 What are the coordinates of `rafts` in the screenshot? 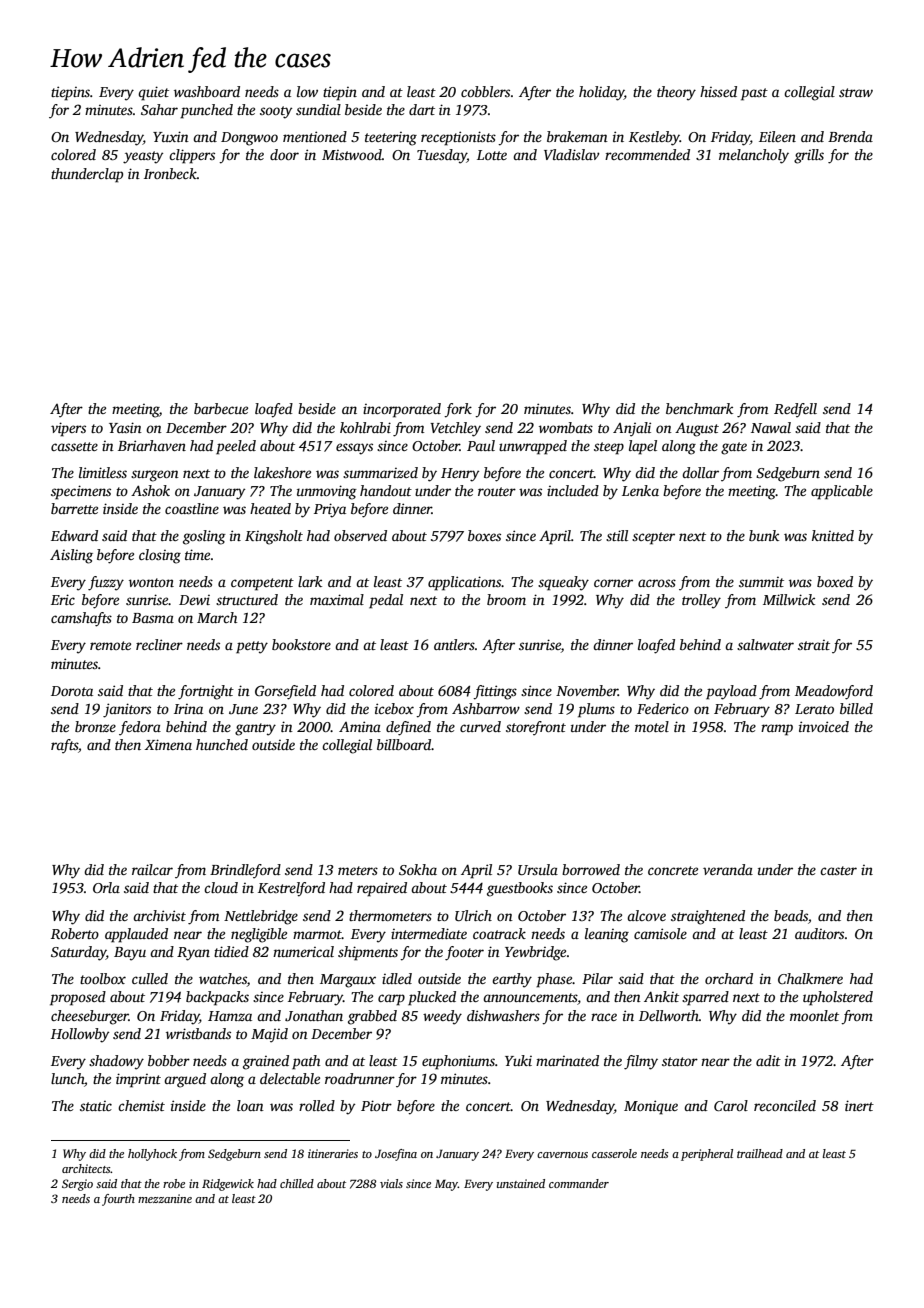 It's located at (64, 746).
